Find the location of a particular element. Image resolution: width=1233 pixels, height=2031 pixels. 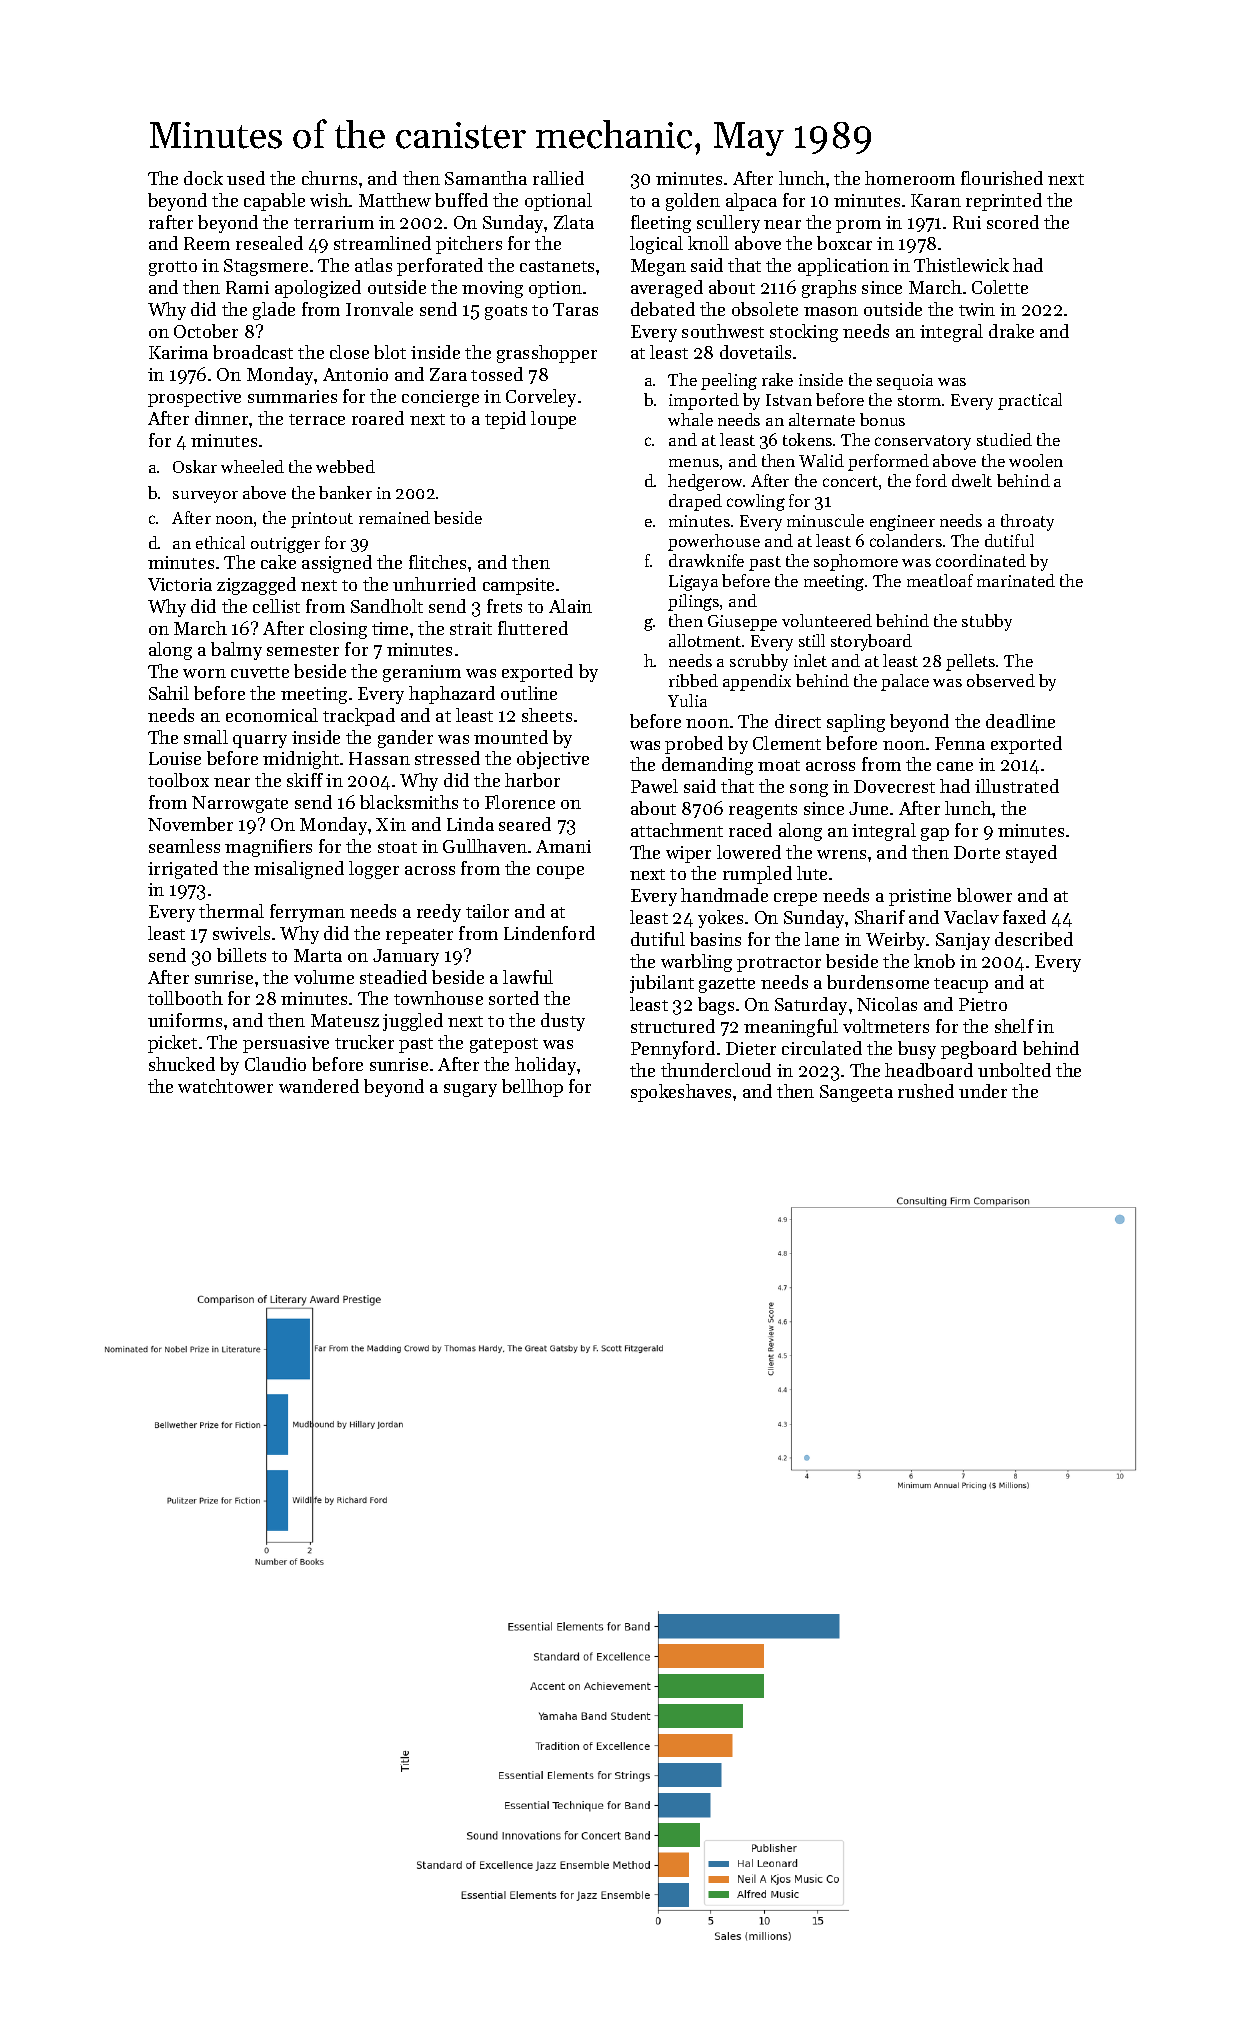

ribbed is located at coordinates (693, 680).
